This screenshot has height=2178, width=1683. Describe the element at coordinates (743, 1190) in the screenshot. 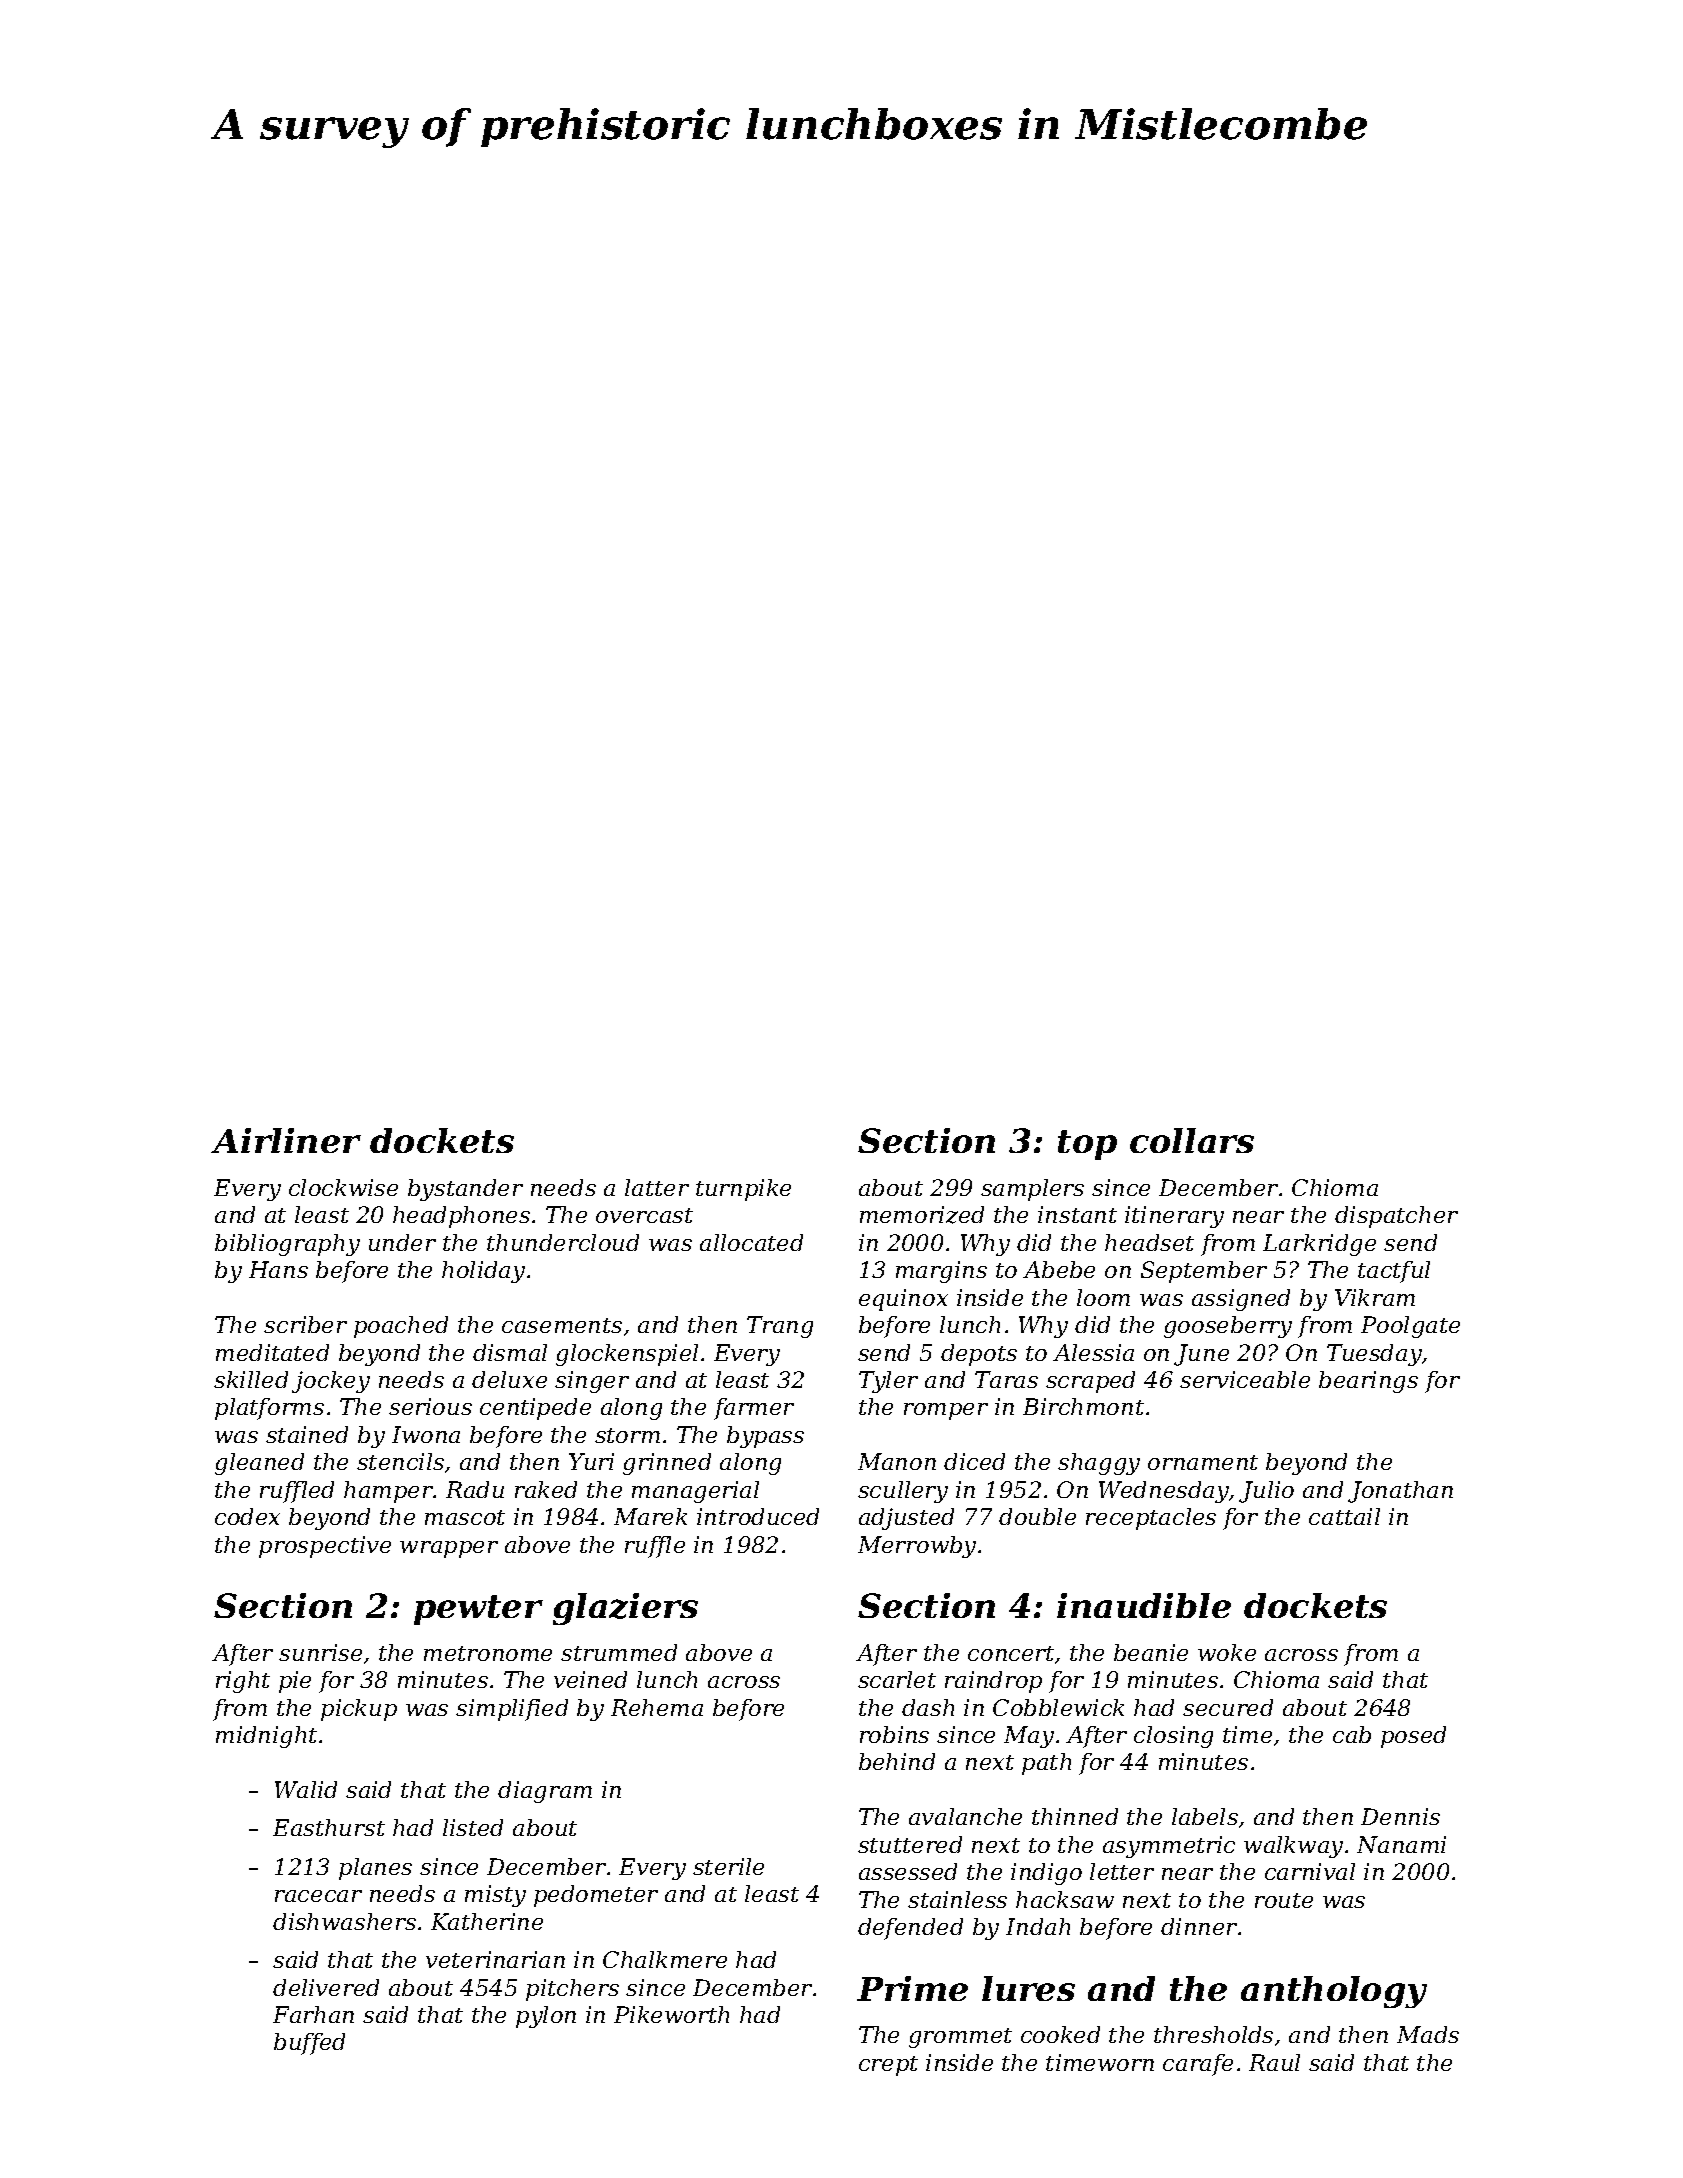

I see `turnpike` at that location.
